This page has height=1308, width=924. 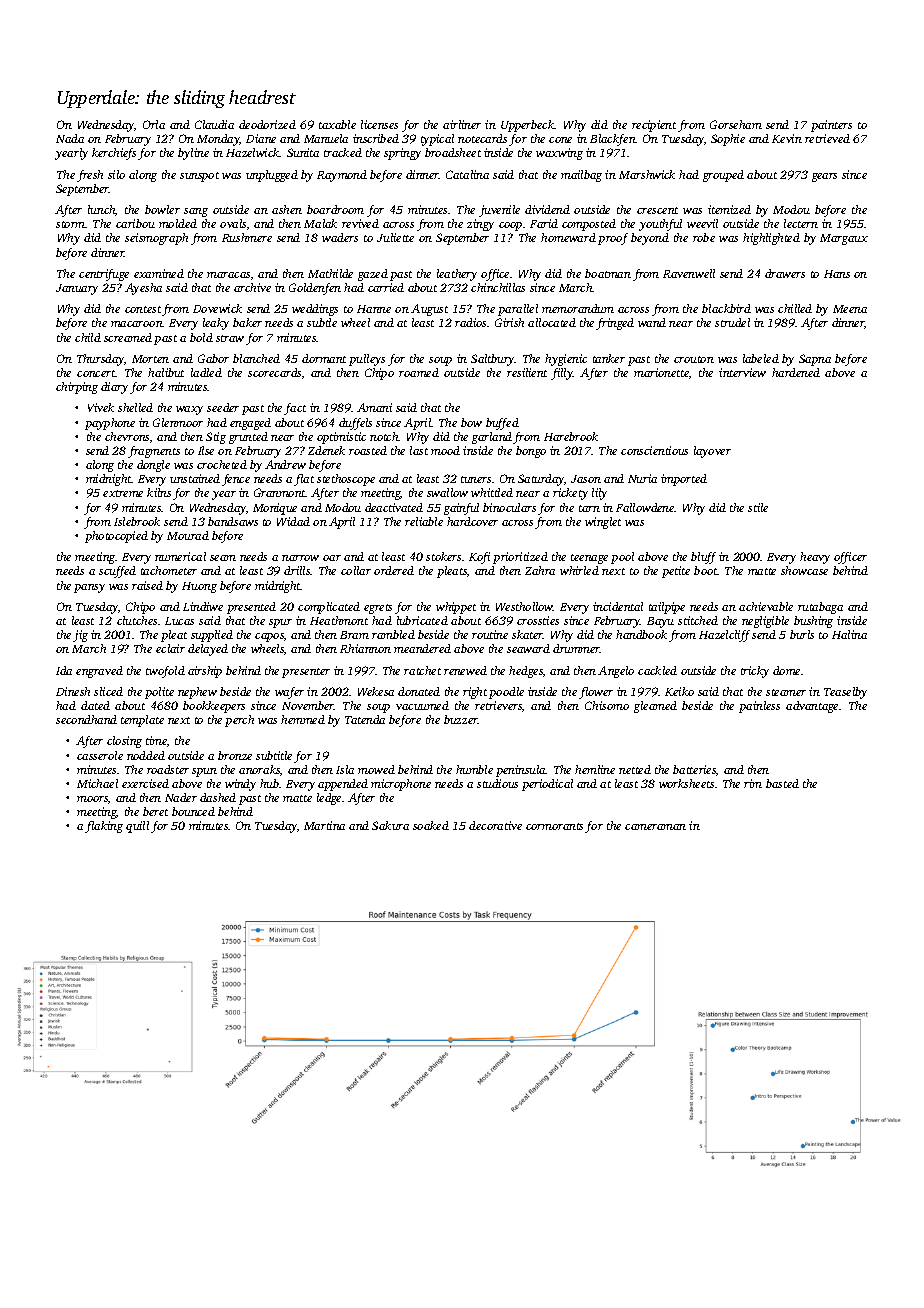 I want to click on Nada, so click(x=70, y=138).
